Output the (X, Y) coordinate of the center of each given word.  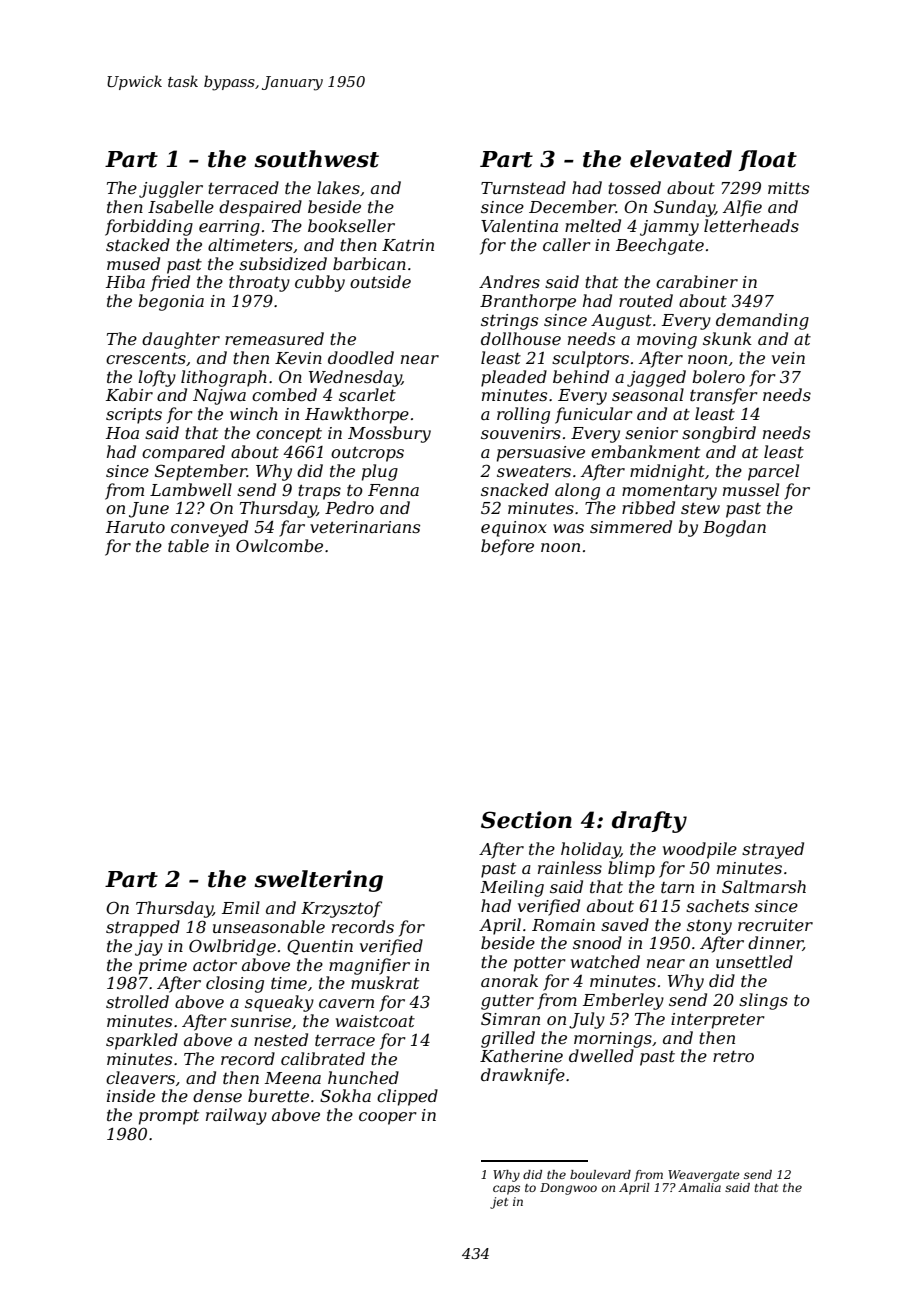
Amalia (699, 1187)
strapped (143, 928)
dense (217, 1095)
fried (170, 283)
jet (499, 1203)
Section (526, 820)
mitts (788, 188)
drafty (649, 822)
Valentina (519, 225)
